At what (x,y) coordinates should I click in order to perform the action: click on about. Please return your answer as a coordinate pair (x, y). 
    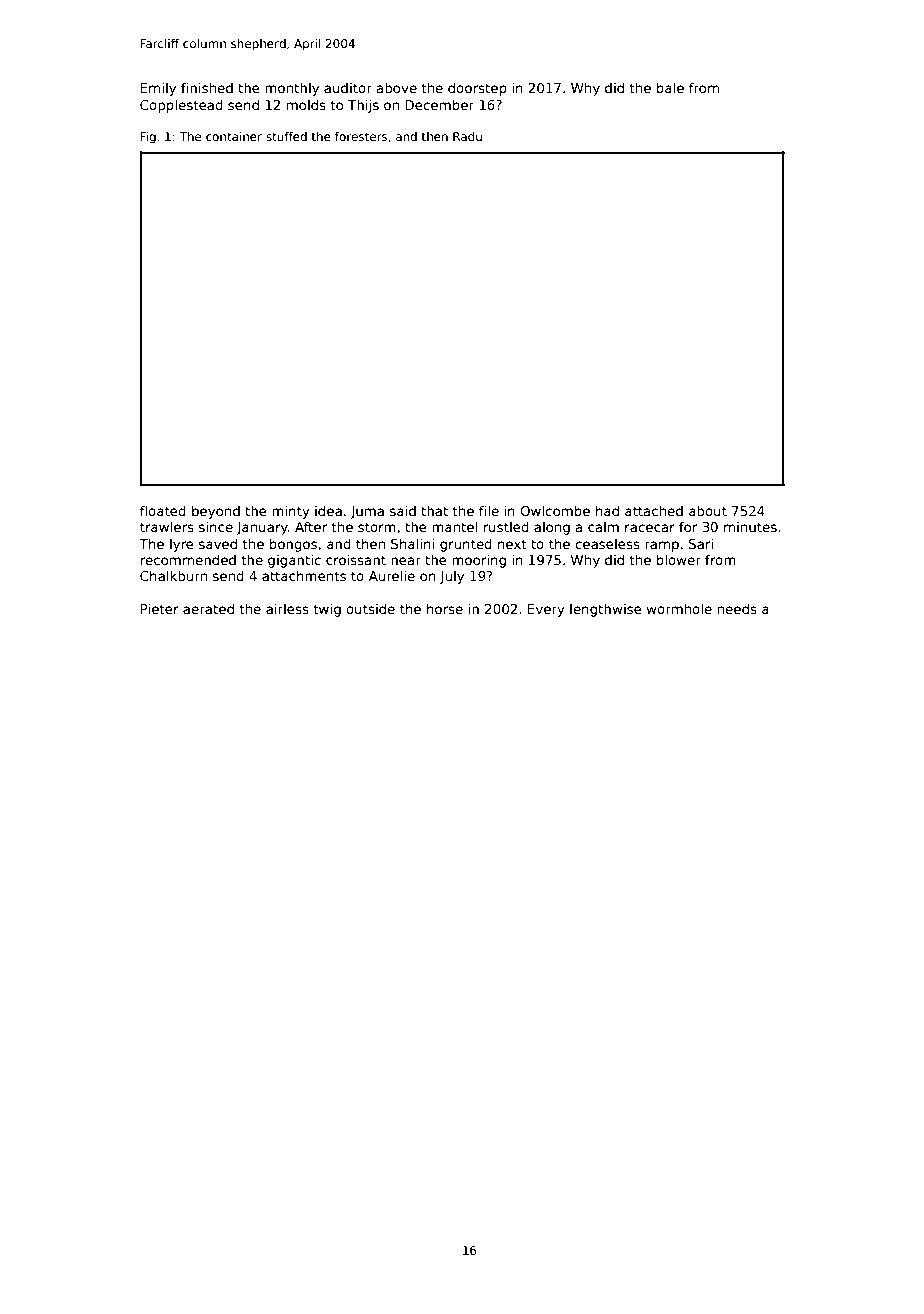
    Looking at the image, I should click on (708, 511).
